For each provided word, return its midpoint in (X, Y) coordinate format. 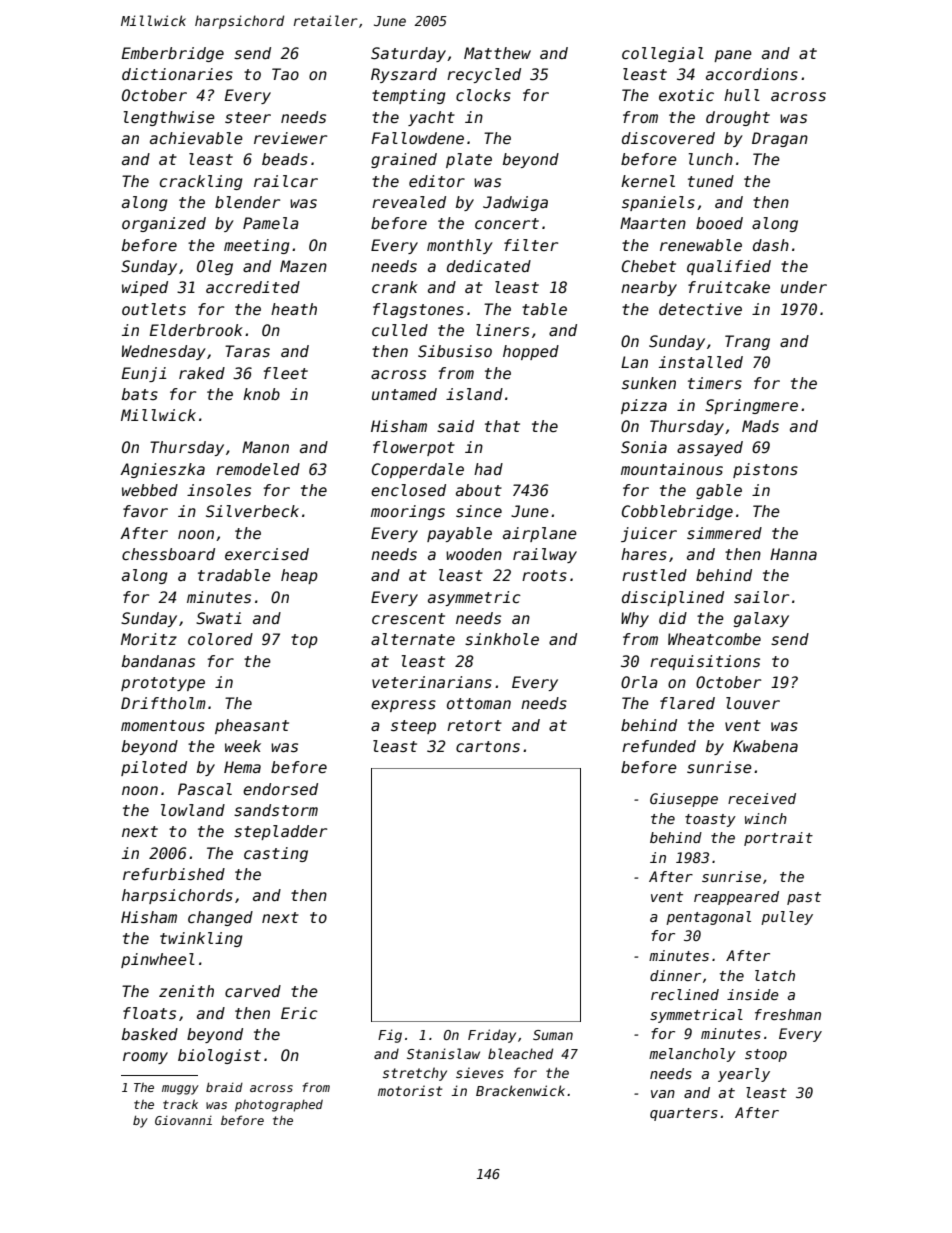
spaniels (658, 203)
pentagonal (708, 918)
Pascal (205, 789)
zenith (186, 991)
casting (276, 854)
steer (248, 117)
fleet (286, 373)
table (544, 309)
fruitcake (729, 287)
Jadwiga (515, 203)
